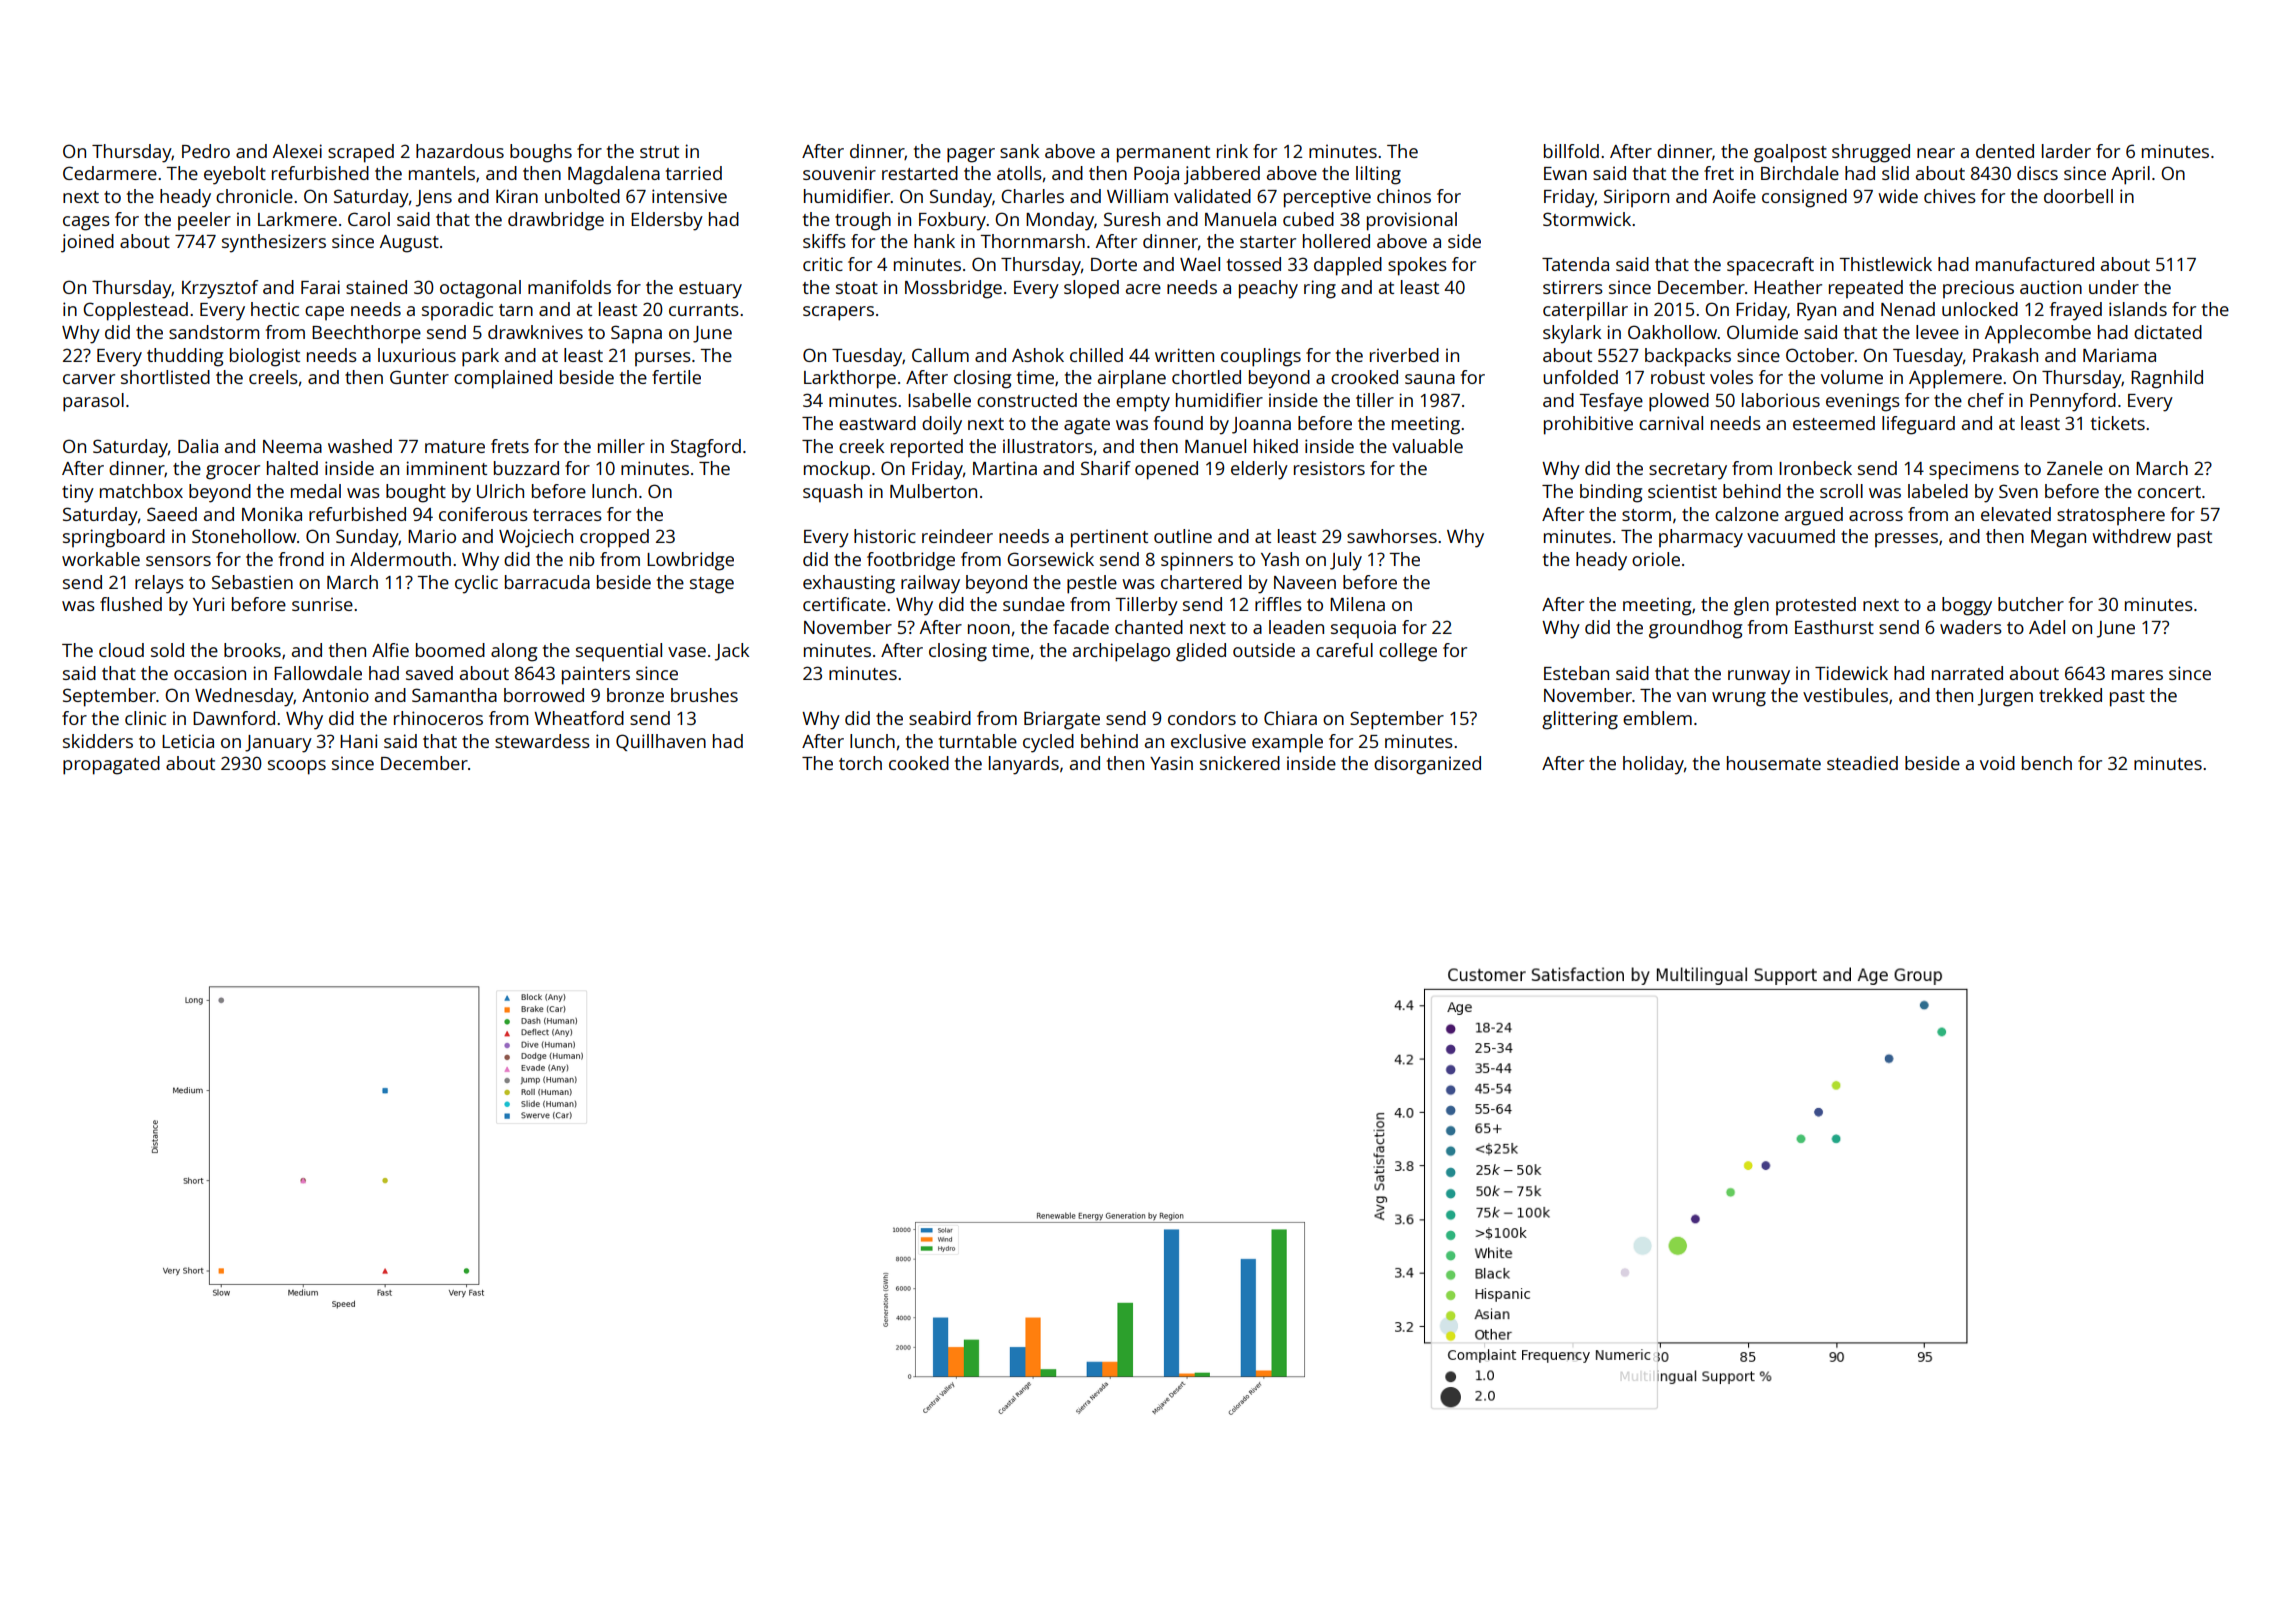 This screenshot has width=2294, height=1622. Describe the element at coordinates (1062, 720) in the screenshot. I see `Briargate` at that location.
